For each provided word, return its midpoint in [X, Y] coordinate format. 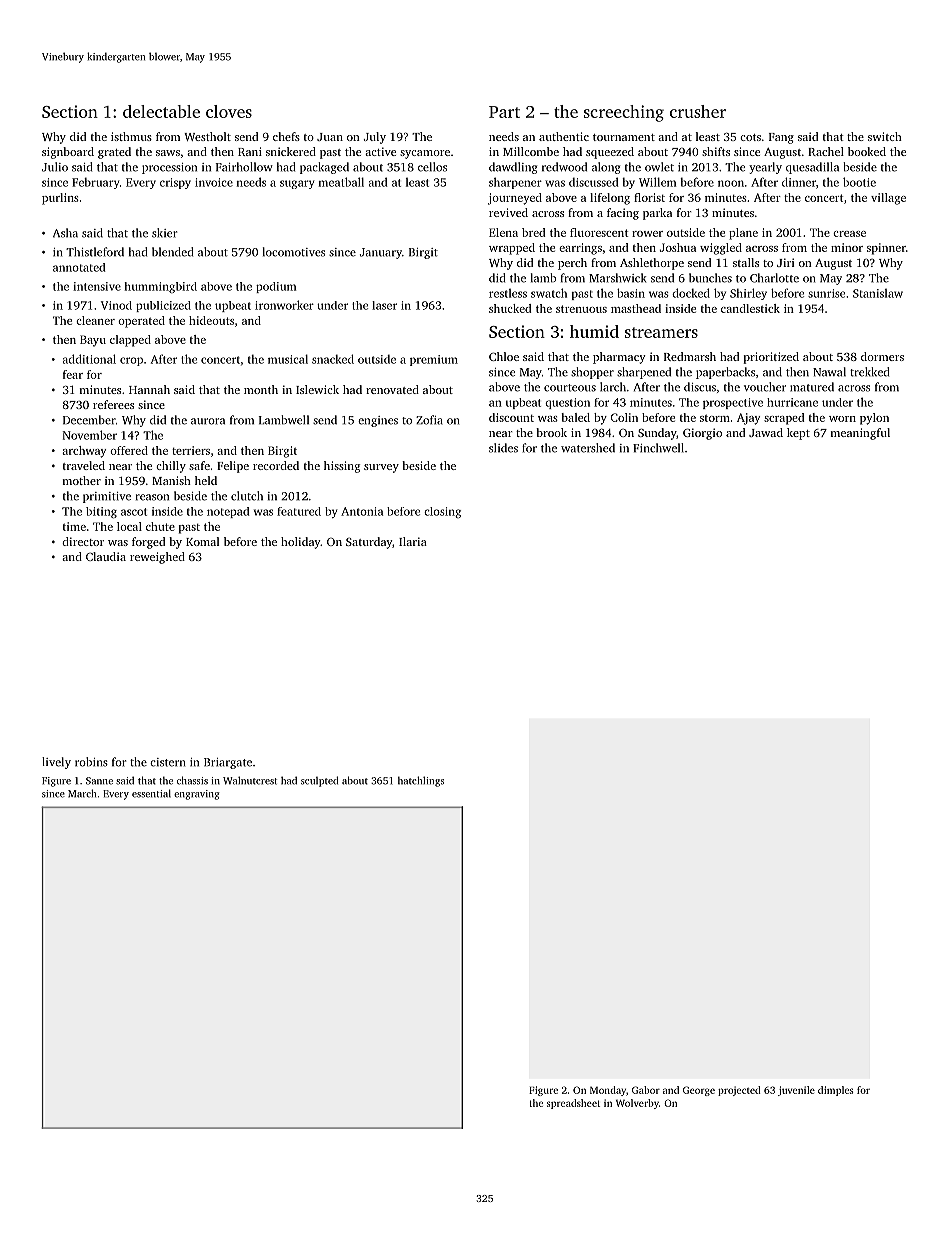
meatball [341, 182]
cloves [229, 111]
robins [91, 762]
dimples [835, 1091]
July [375, 138]
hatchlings [421, 781]
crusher [698, 111]
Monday [608, 1091]
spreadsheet [573, 1104]
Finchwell [658, 448]
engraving [197, 795]
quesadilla [812, 168]
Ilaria [413, 541]
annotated [79, 267]
